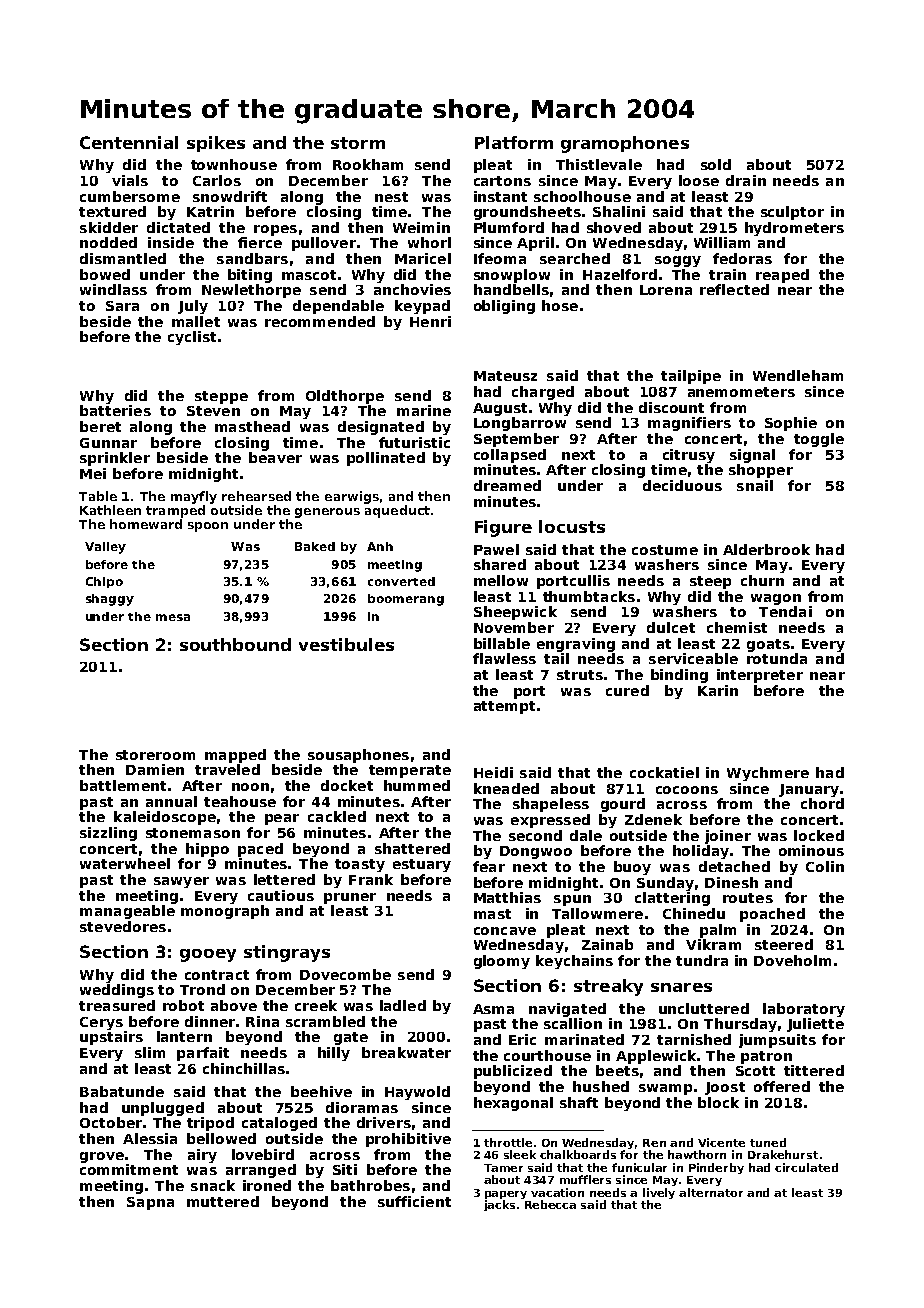  Describe the element at coordinates (129, 142) in the screenshot. I see `Centennial` at that location.
